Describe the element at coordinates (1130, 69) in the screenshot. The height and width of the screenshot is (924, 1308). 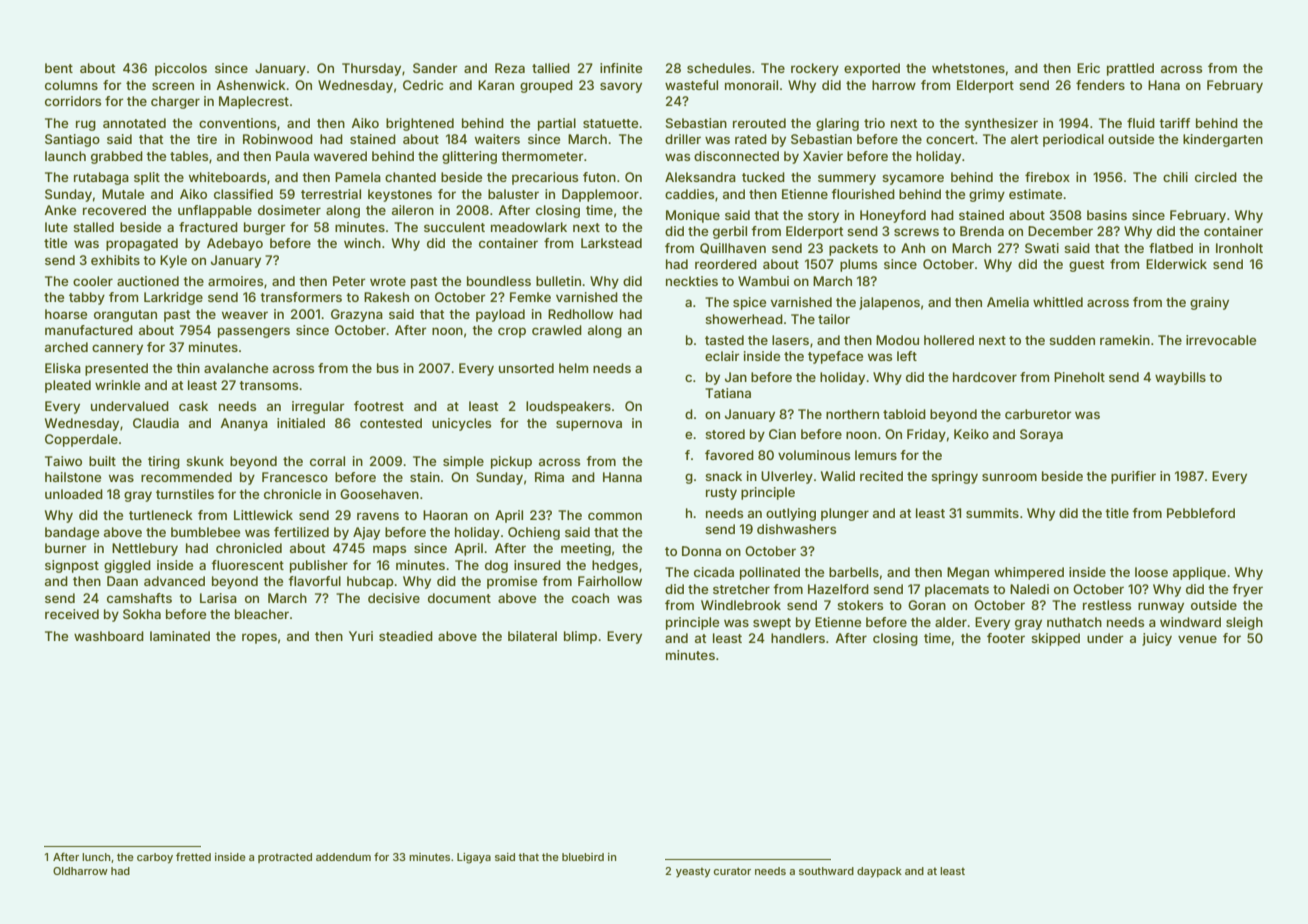
I see `prattled` at that location.
